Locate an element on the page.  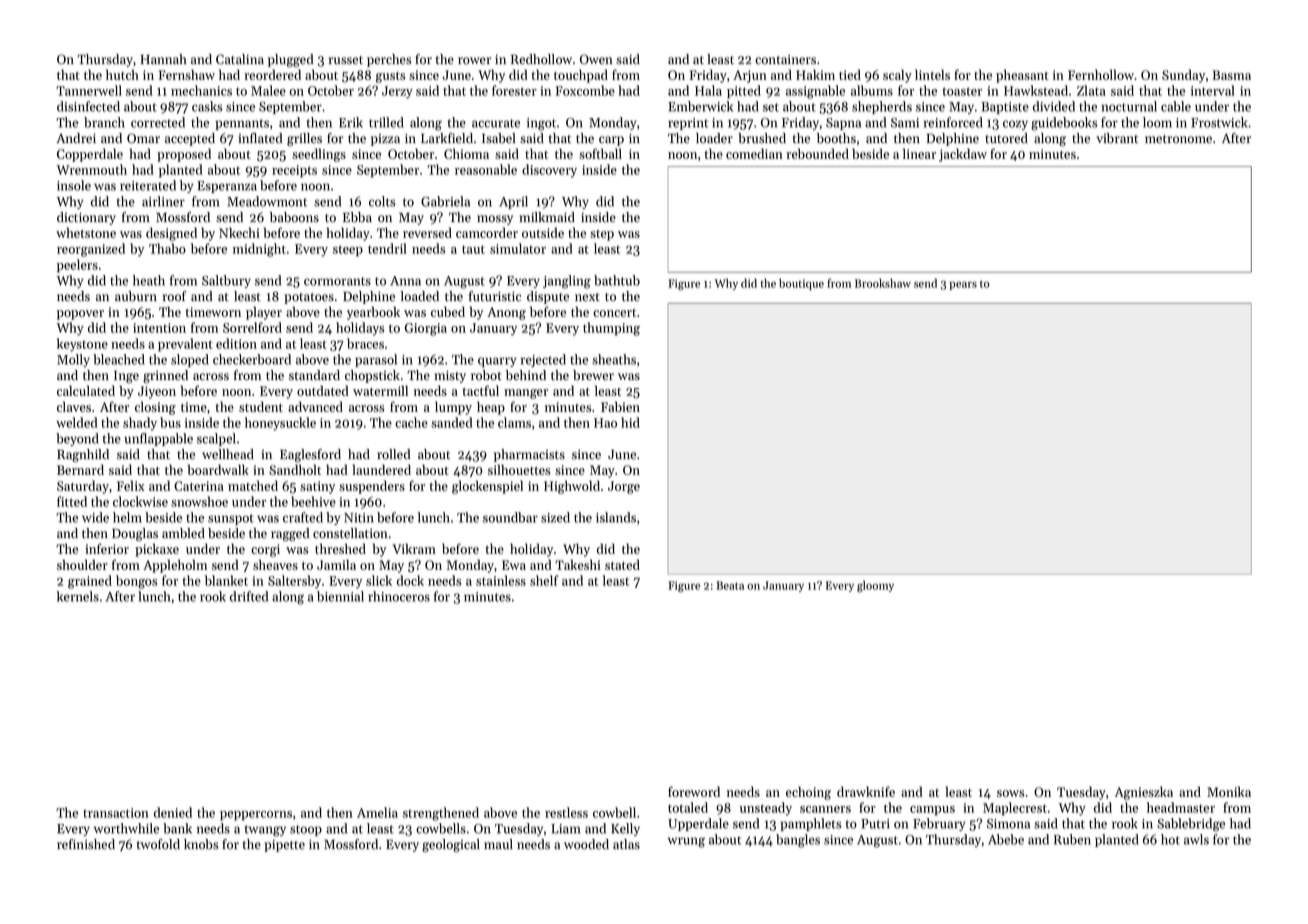
drifted is located at coordinates (249, 596).
